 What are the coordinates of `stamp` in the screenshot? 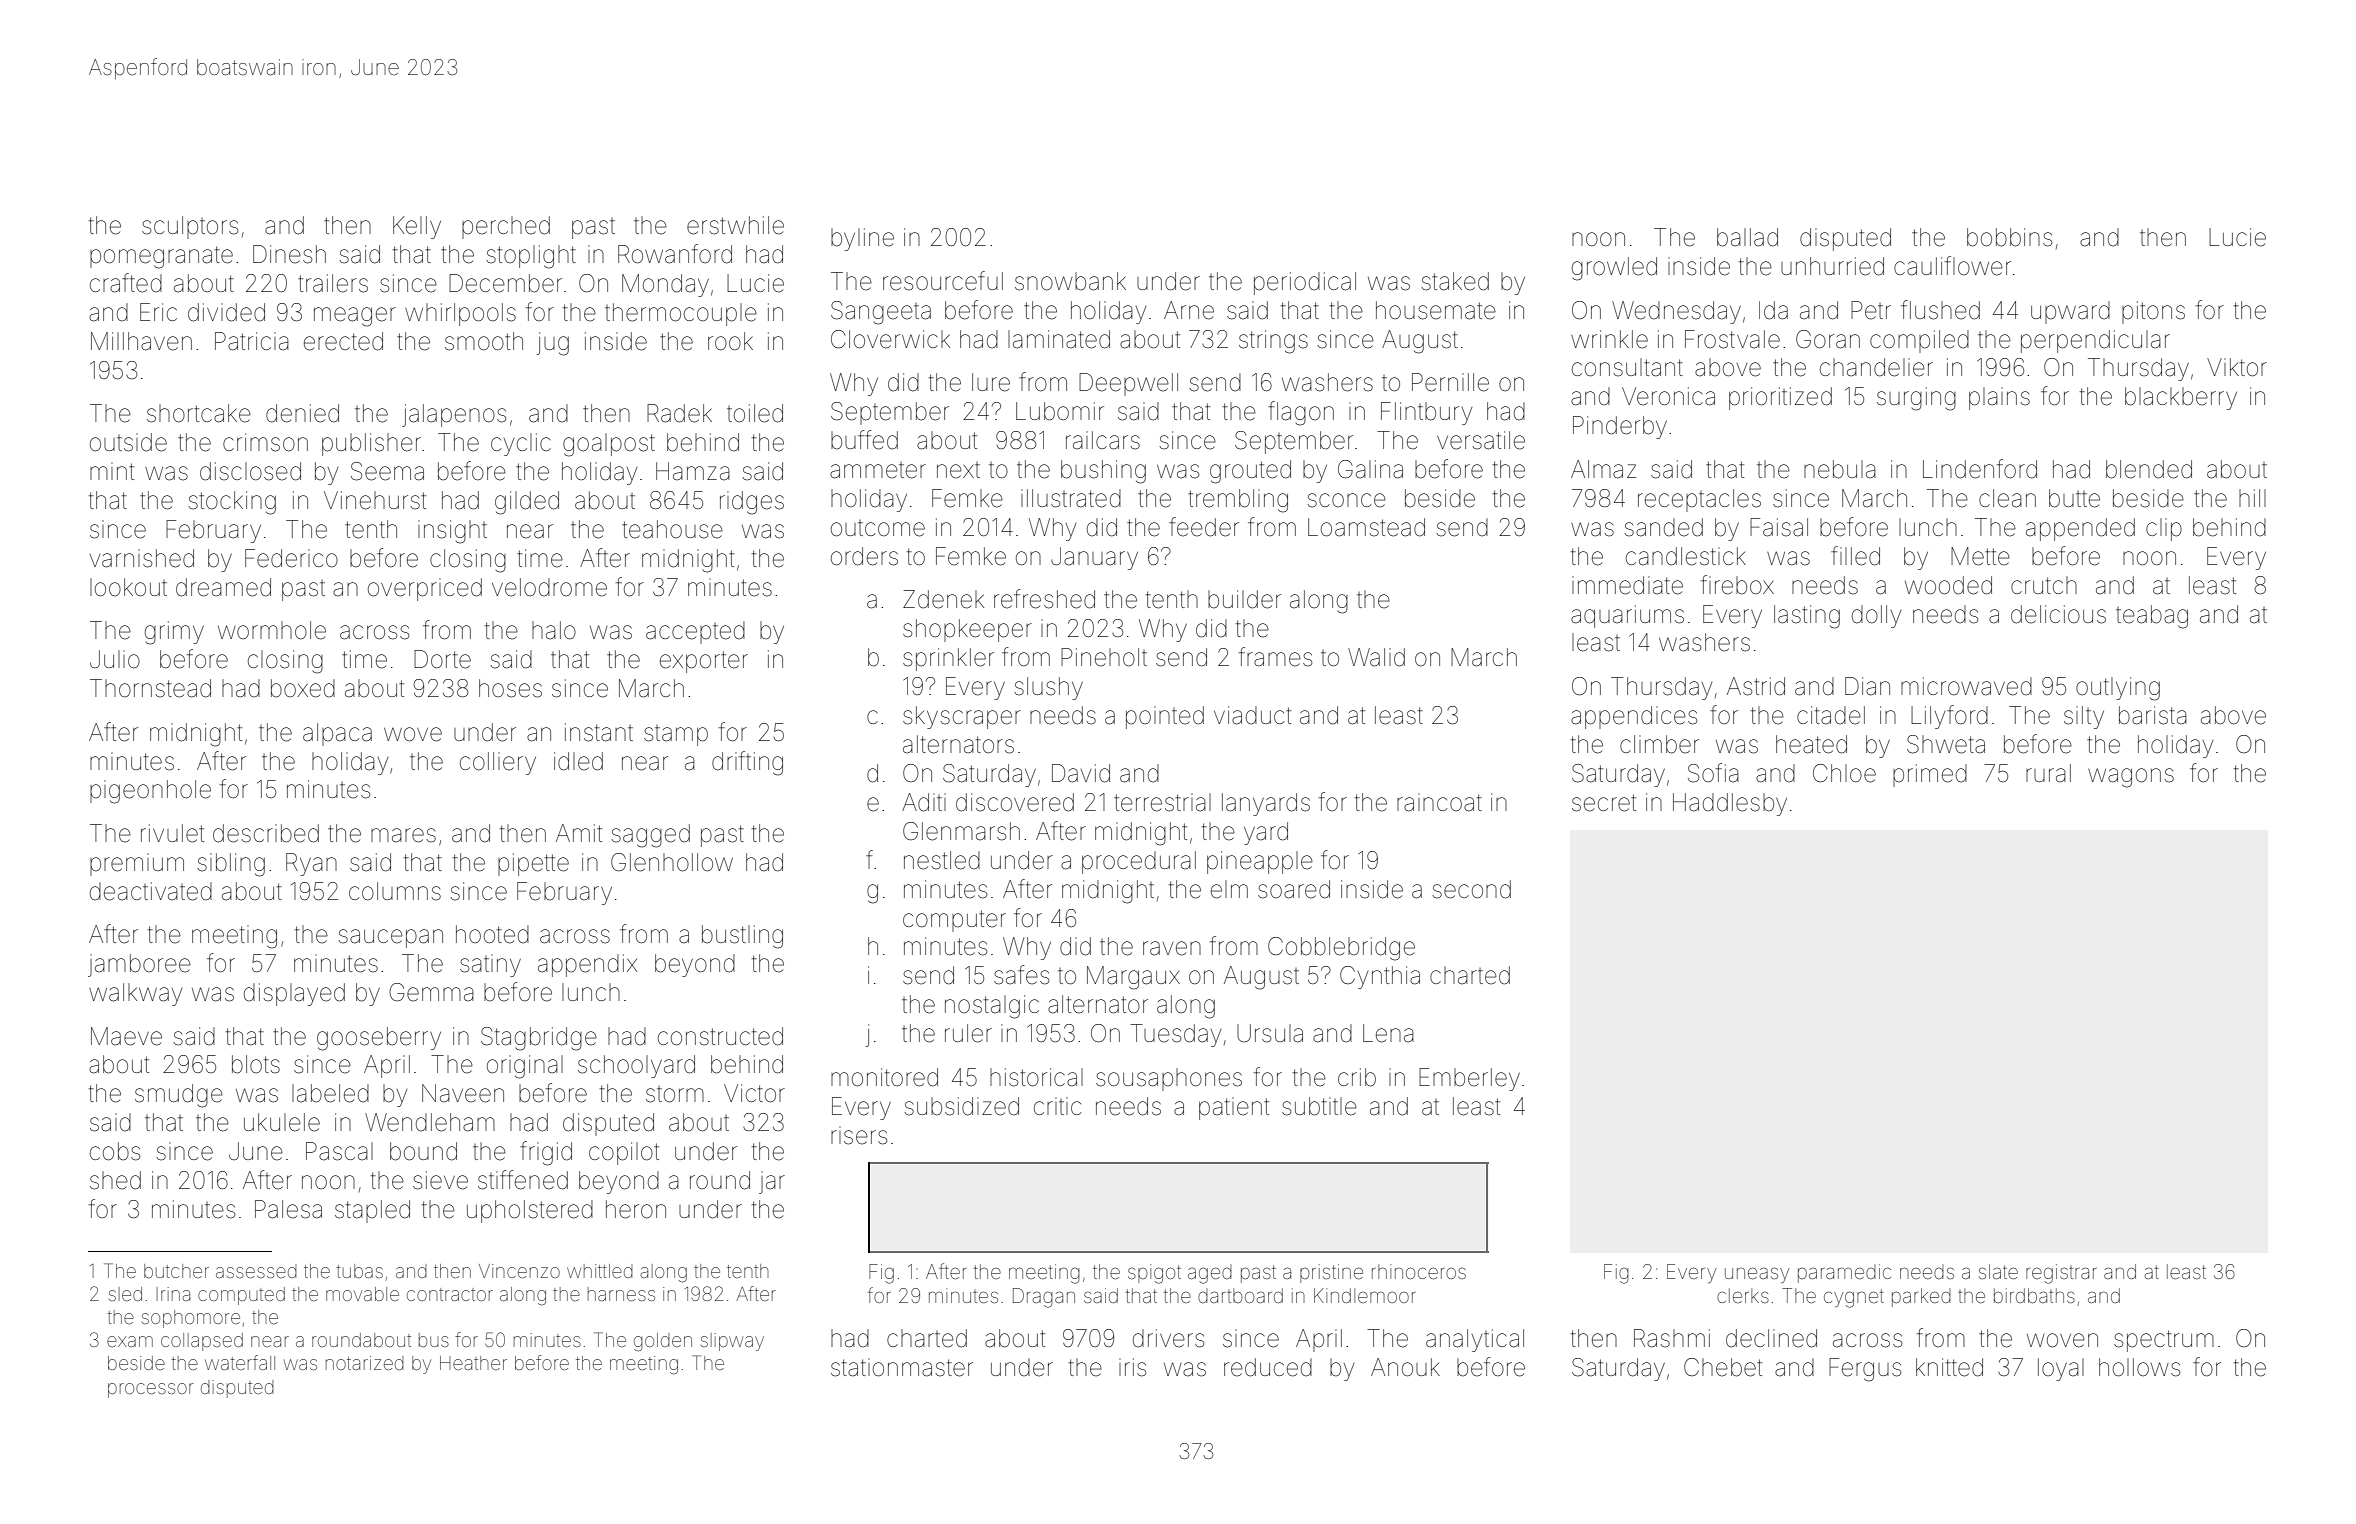 It's located at (676, 735).
